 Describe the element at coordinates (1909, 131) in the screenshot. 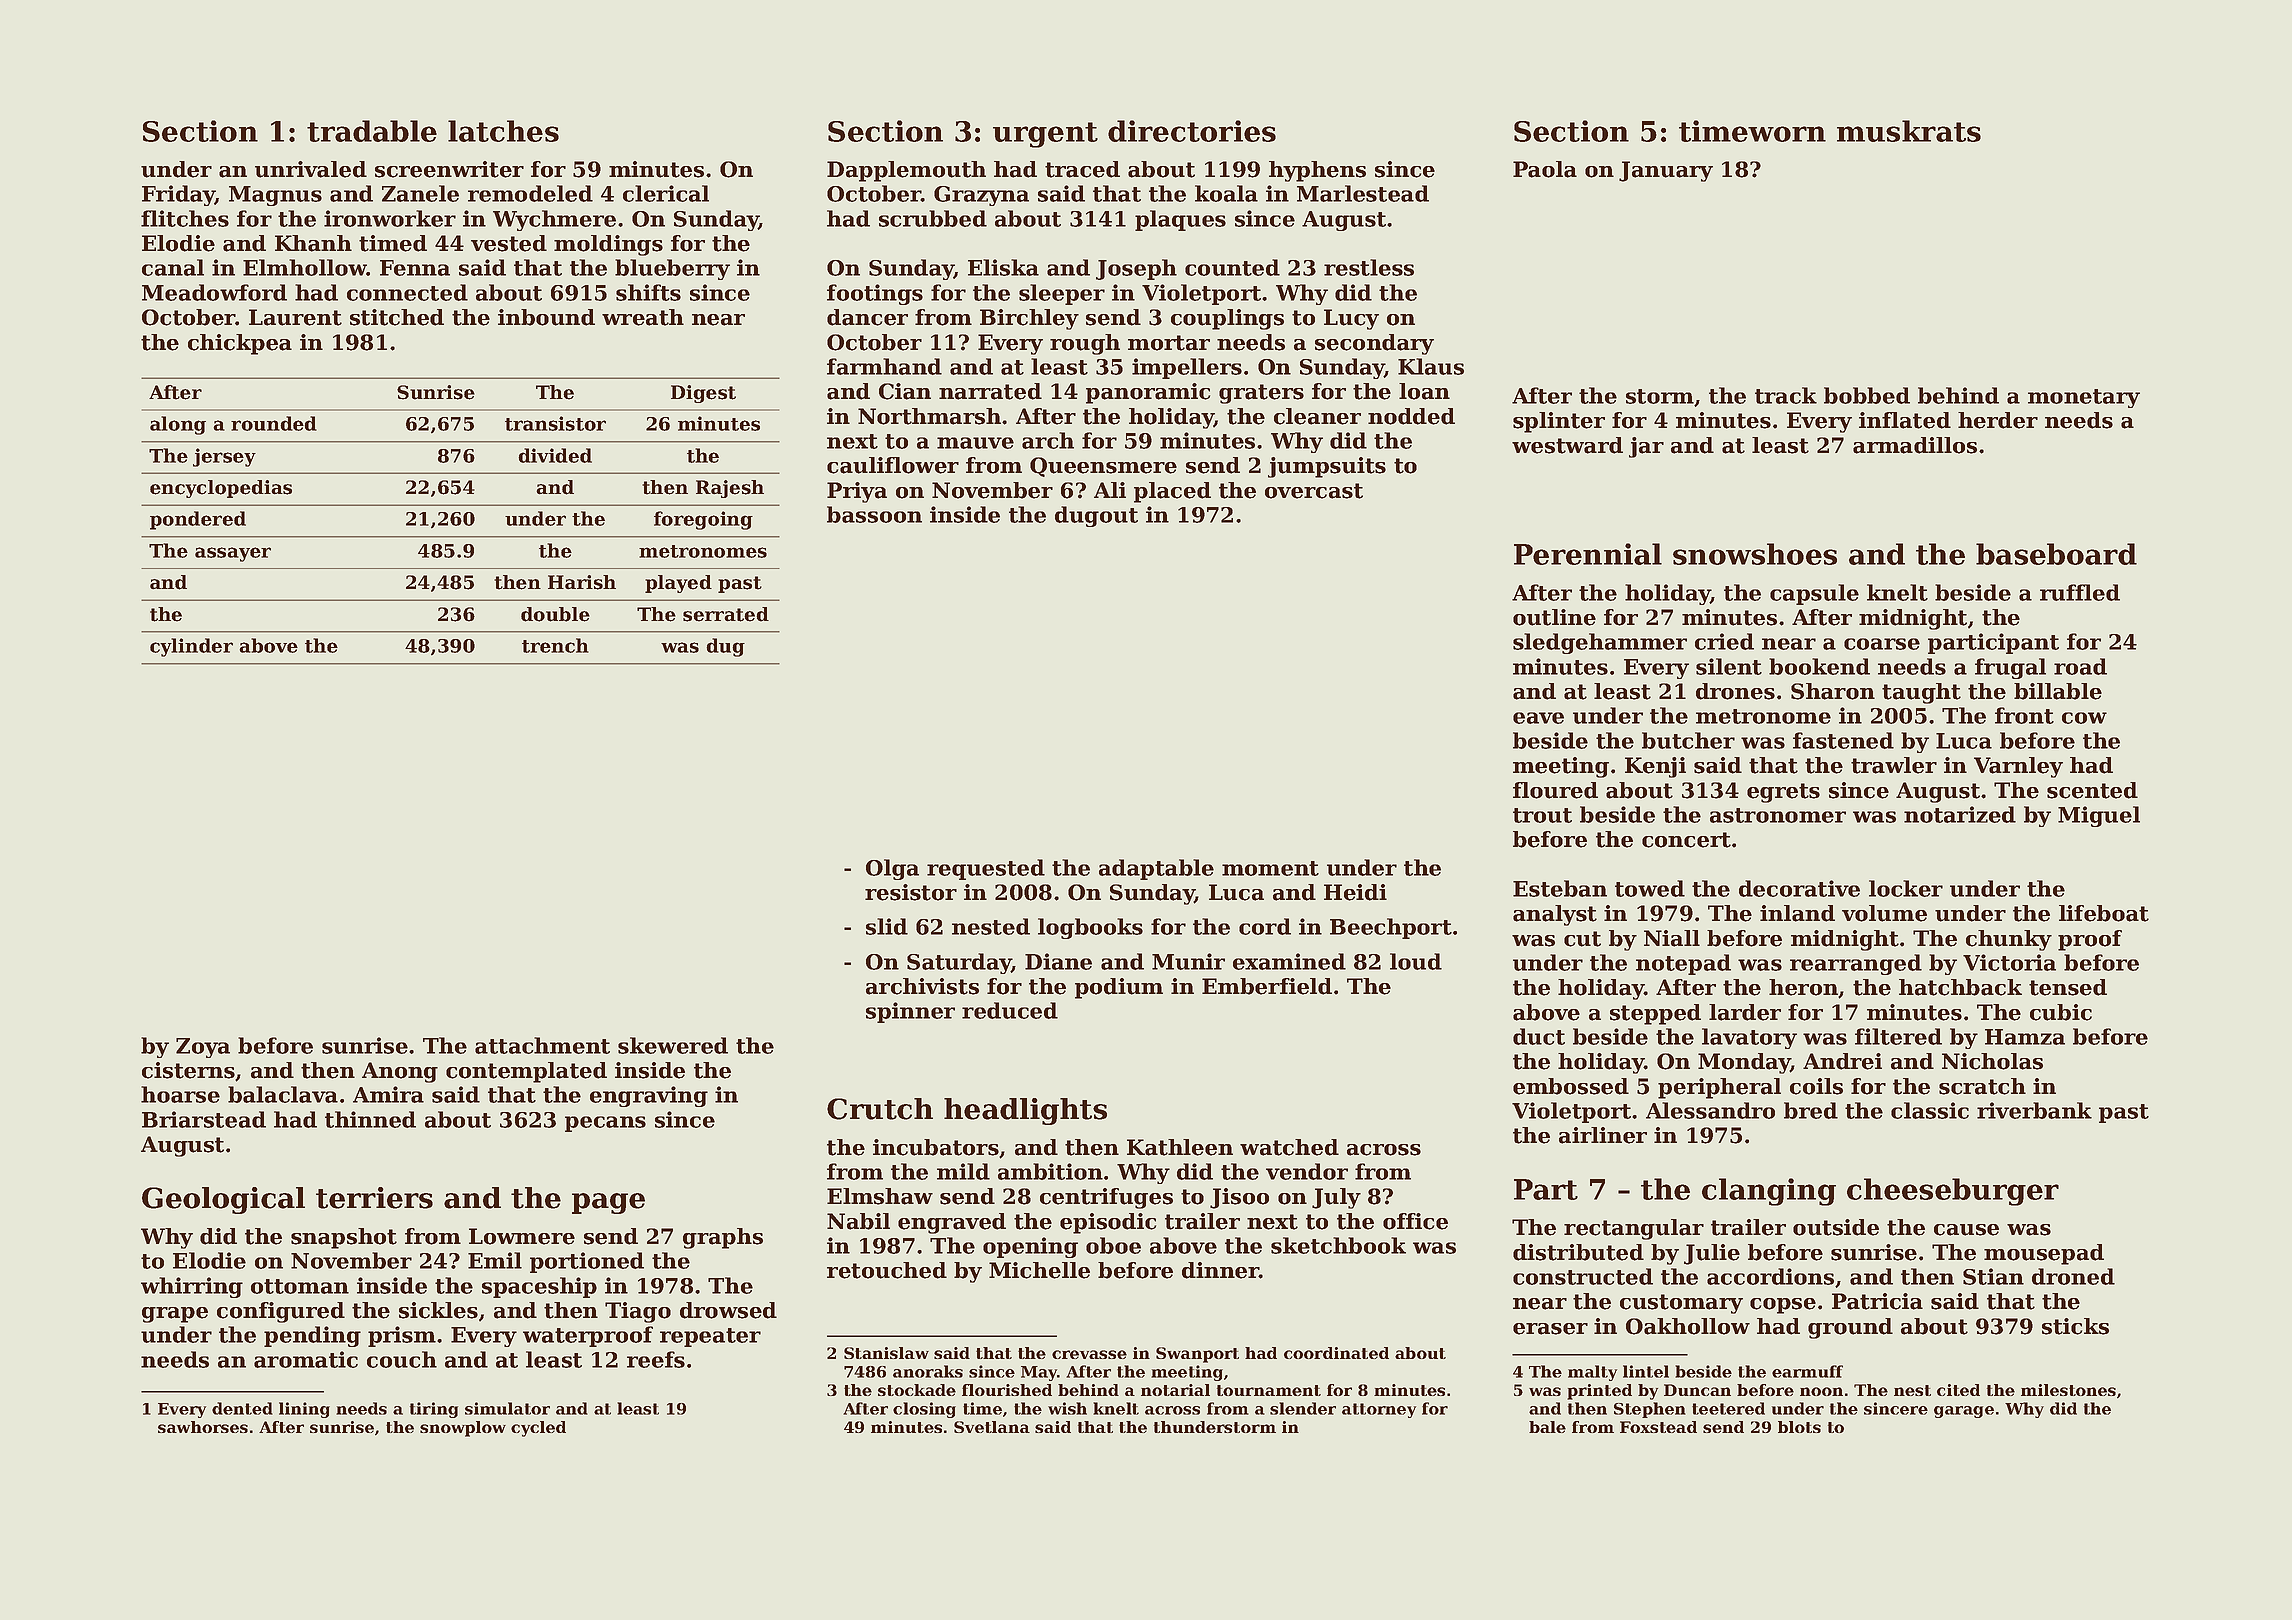

I see `muskrats` at that location.
